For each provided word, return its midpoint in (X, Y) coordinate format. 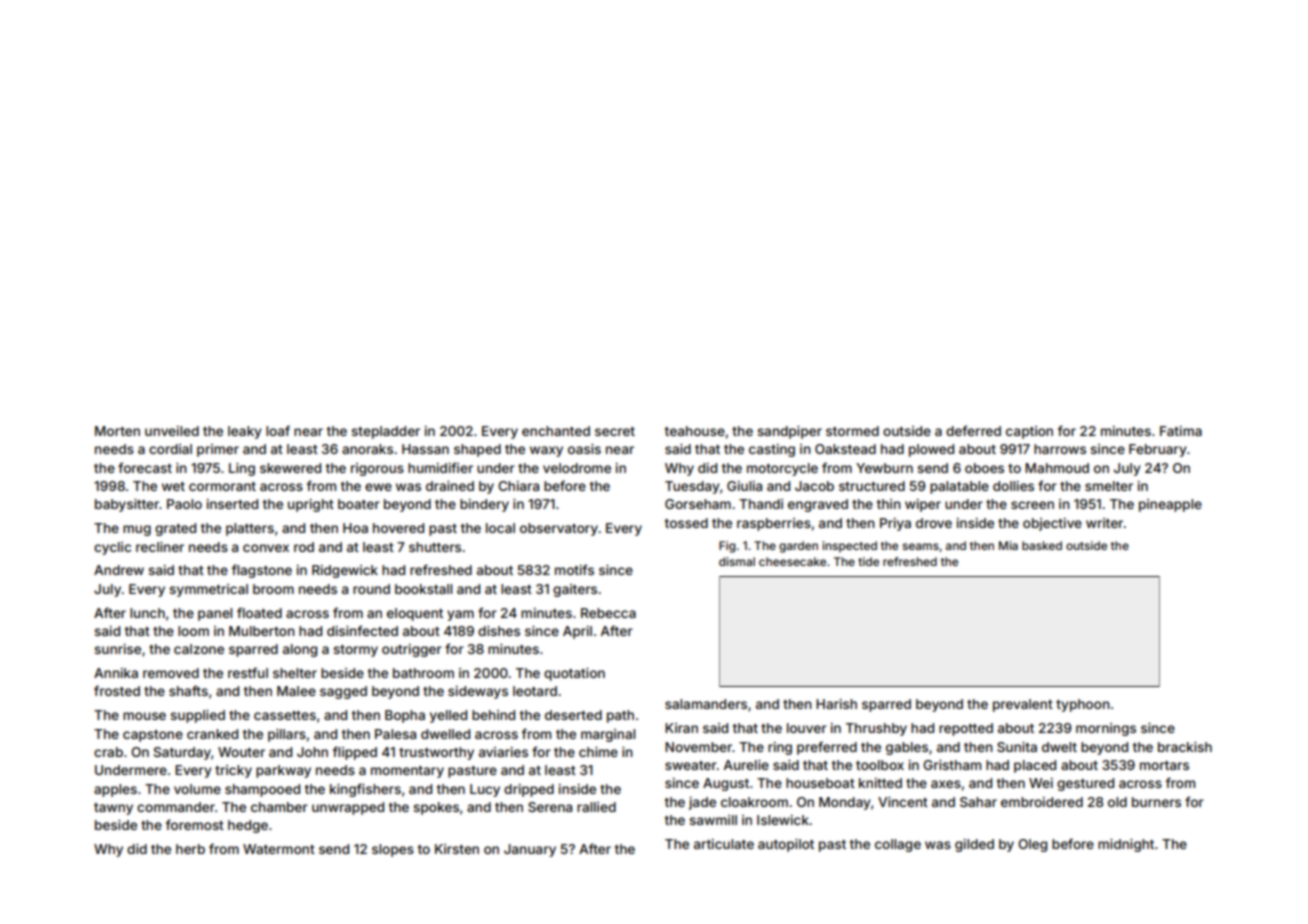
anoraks (367, 449)
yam (460, 615)
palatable (959, 487)
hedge (248, 826)
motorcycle (782, 469)
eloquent (415, 614)
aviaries (503, 752)
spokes (436, 808)
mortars (1164, 765)
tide (868, 561)
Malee (296, 691)
